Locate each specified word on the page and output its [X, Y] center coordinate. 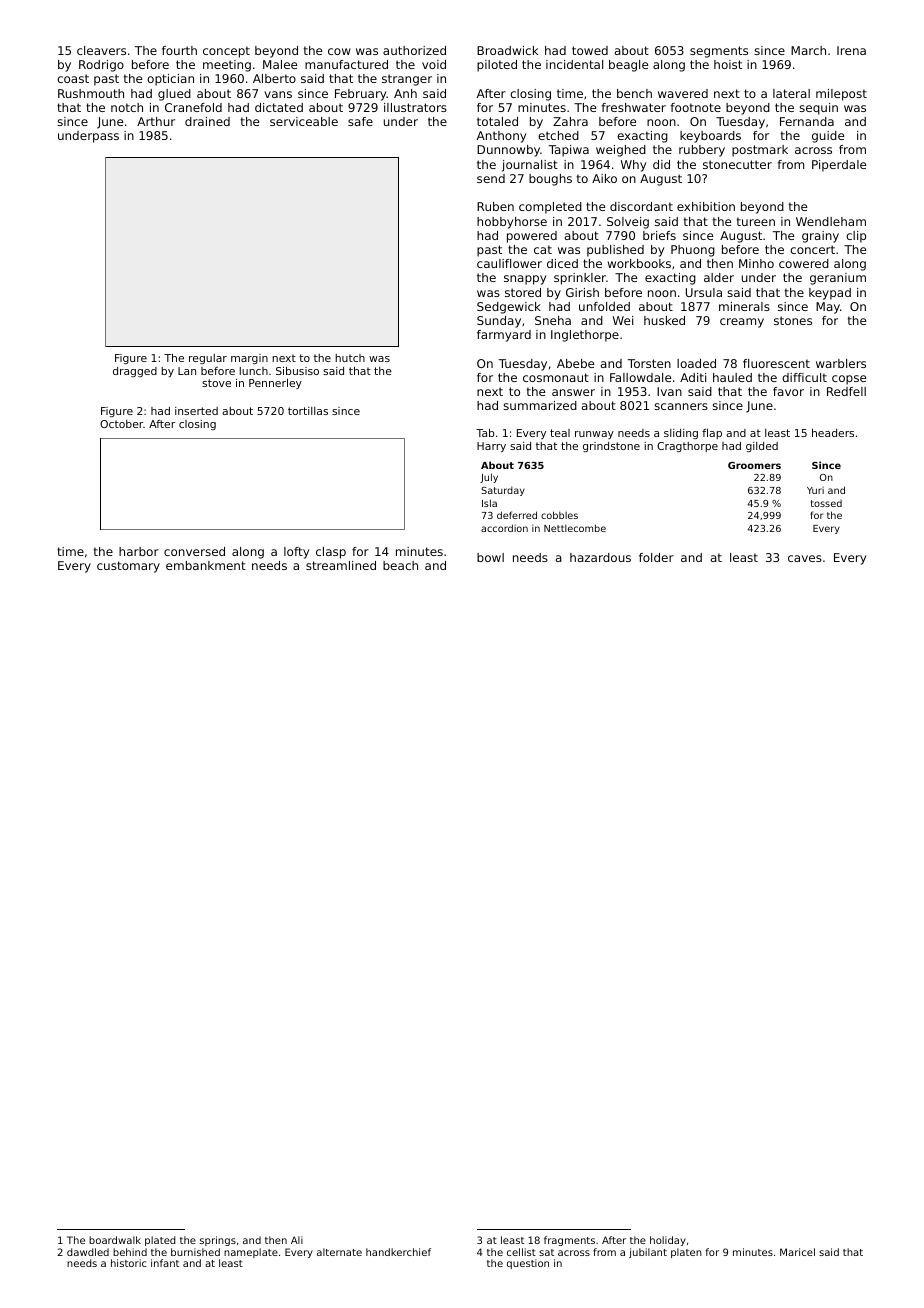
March [808, 50]
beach [400, 565]
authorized [414, 50]
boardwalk [115, 1240]
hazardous [600, 557]
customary [128, 567]
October [122, 424]
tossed [826, 503]
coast [73, 78]
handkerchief [398, 1252]
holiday [668, 1241]
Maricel [797, 1252]
